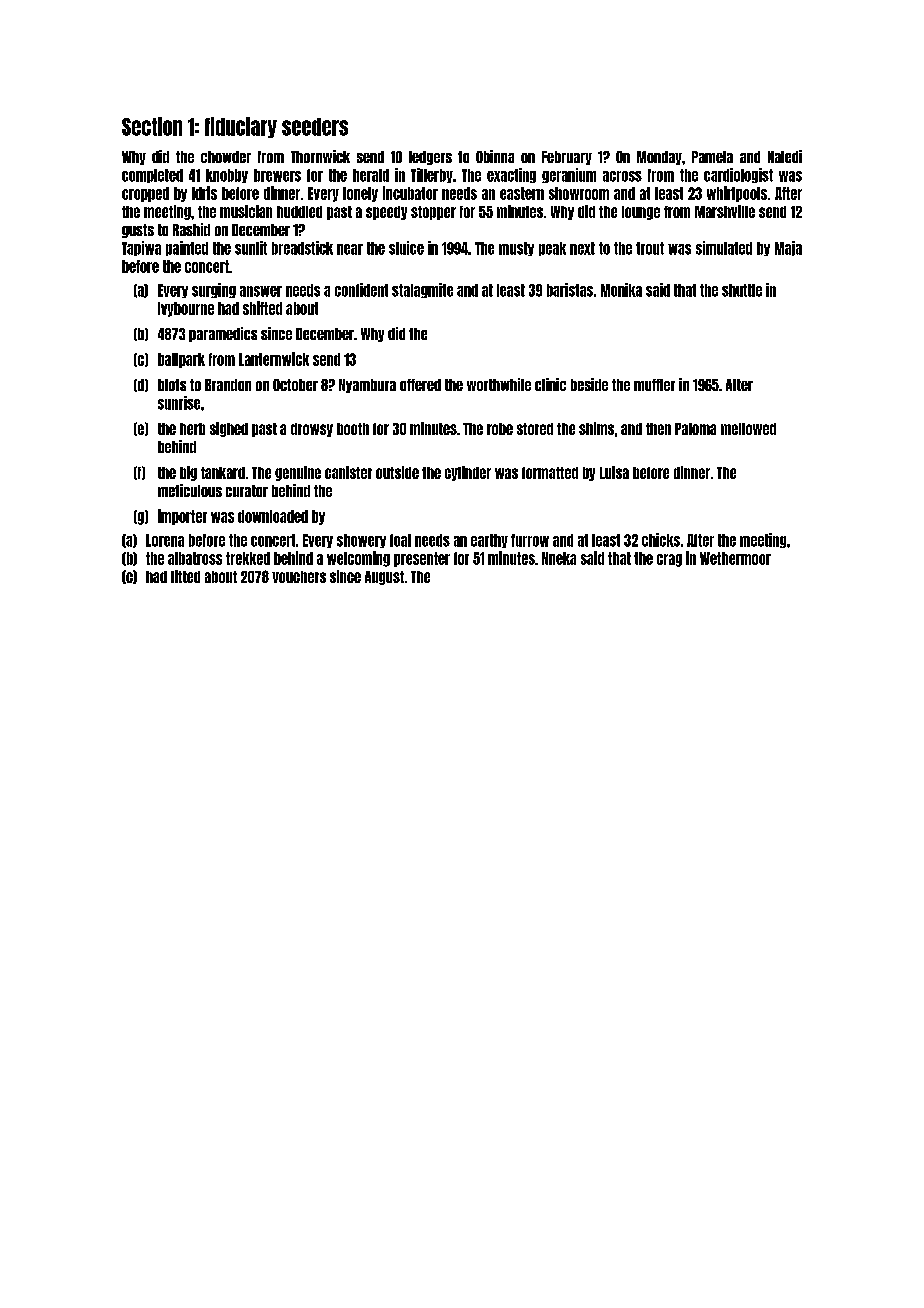 The height and width of the screenshot is (1308, 924). Describe the element at coordinates (659, 158) in the screenshot. I see `Monday` at that location.
